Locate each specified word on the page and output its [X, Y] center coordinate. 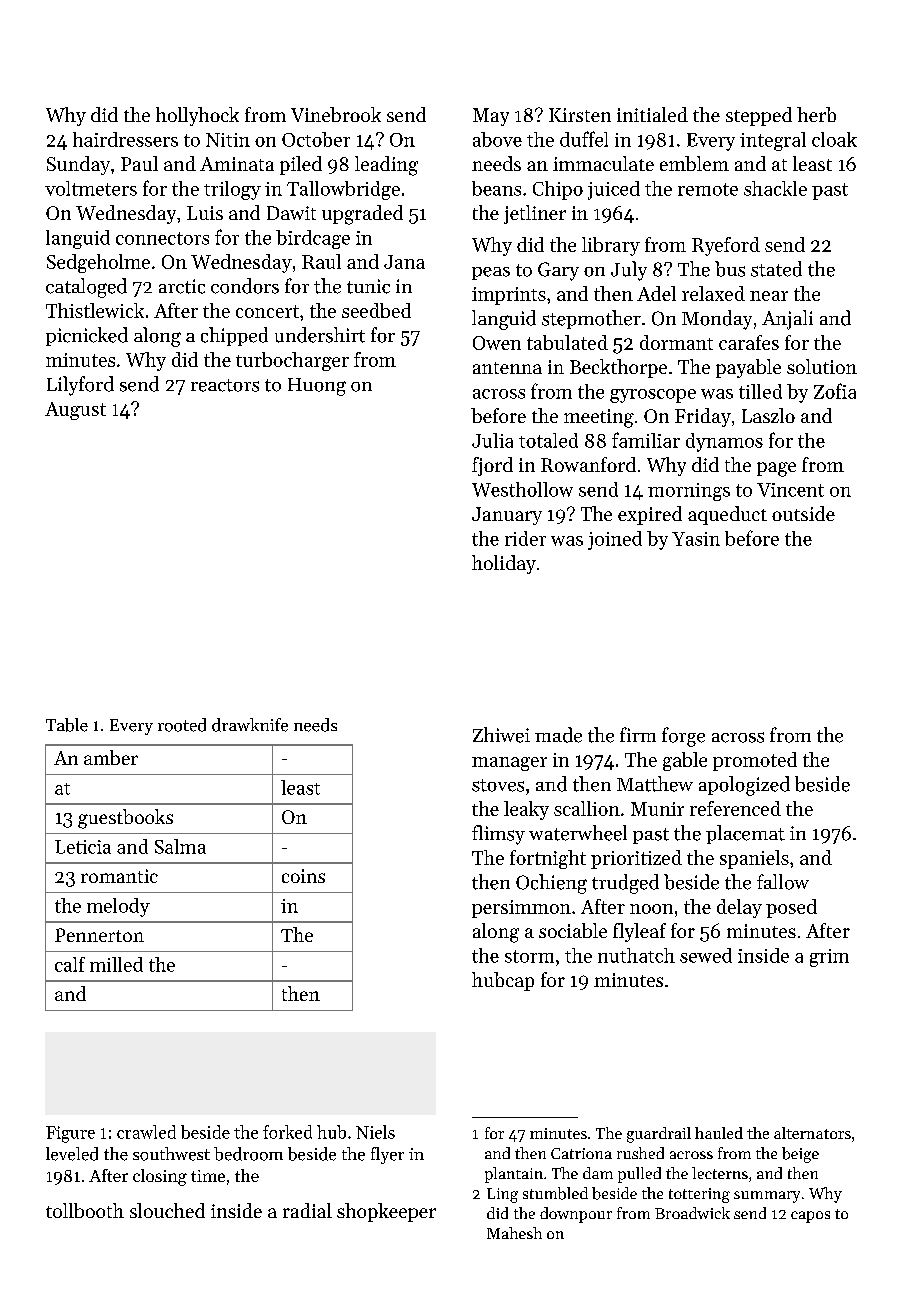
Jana [404, 262]
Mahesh [514, 1233]
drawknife [250, 725]
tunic [368, 286]
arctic [182, 286]
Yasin [696, 539]
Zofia [835, 391]
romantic [119, 876]
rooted [182, 725]
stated [776, 269]
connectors [162, 238]
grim [829, 958]
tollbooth [85, 1210]
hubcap [503, 981]
